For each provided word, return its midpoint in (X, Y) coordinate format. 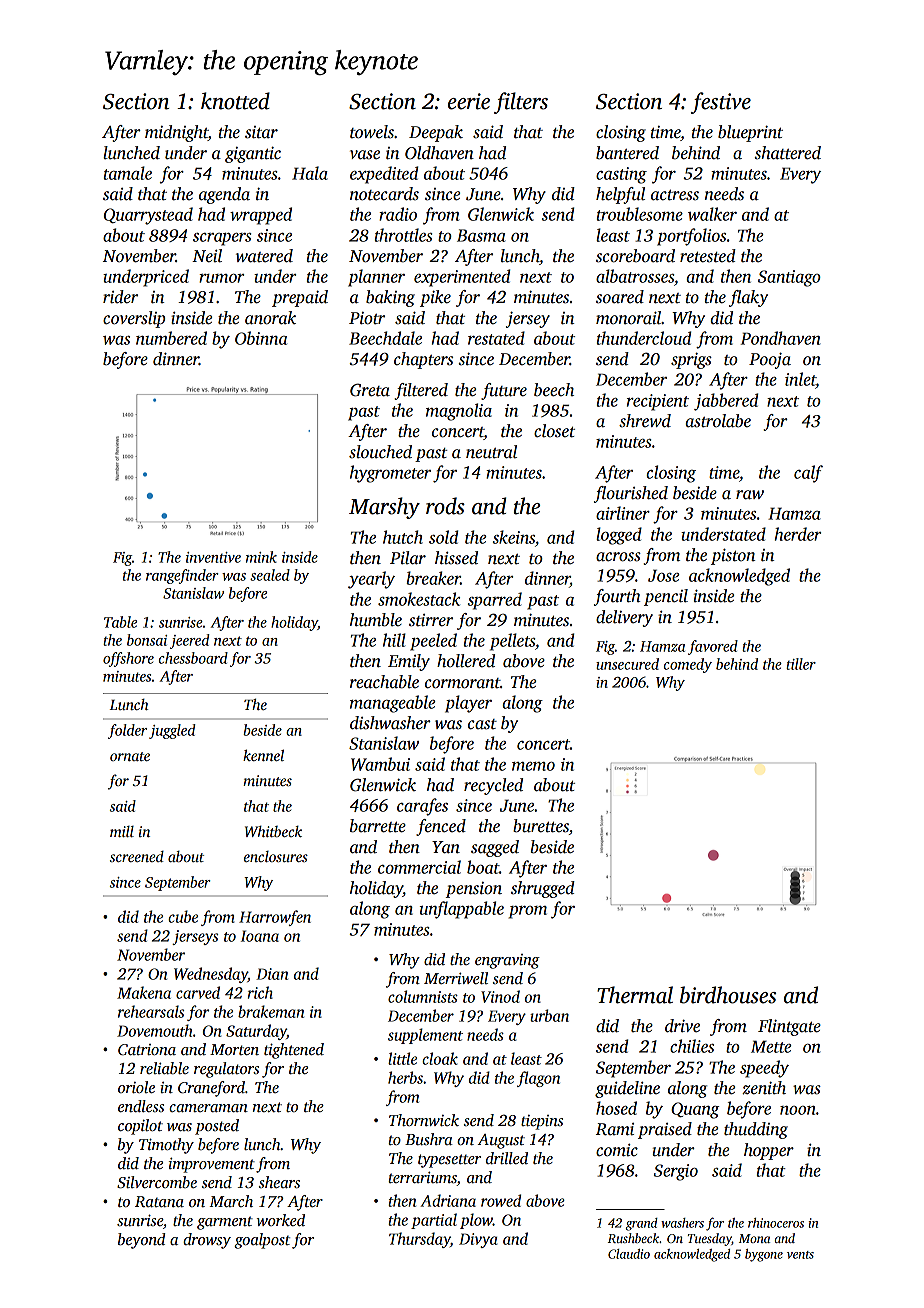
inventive (213, 557)
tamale (128, 173)
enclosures (276, 856)
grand (642, 1224)
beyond (141, 1241)
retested (708, 256)
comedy (688, 665)
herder (798, 534)
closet (554, 431)
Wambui (380, 764)
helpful (620, 195)
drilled (507, 1158)
